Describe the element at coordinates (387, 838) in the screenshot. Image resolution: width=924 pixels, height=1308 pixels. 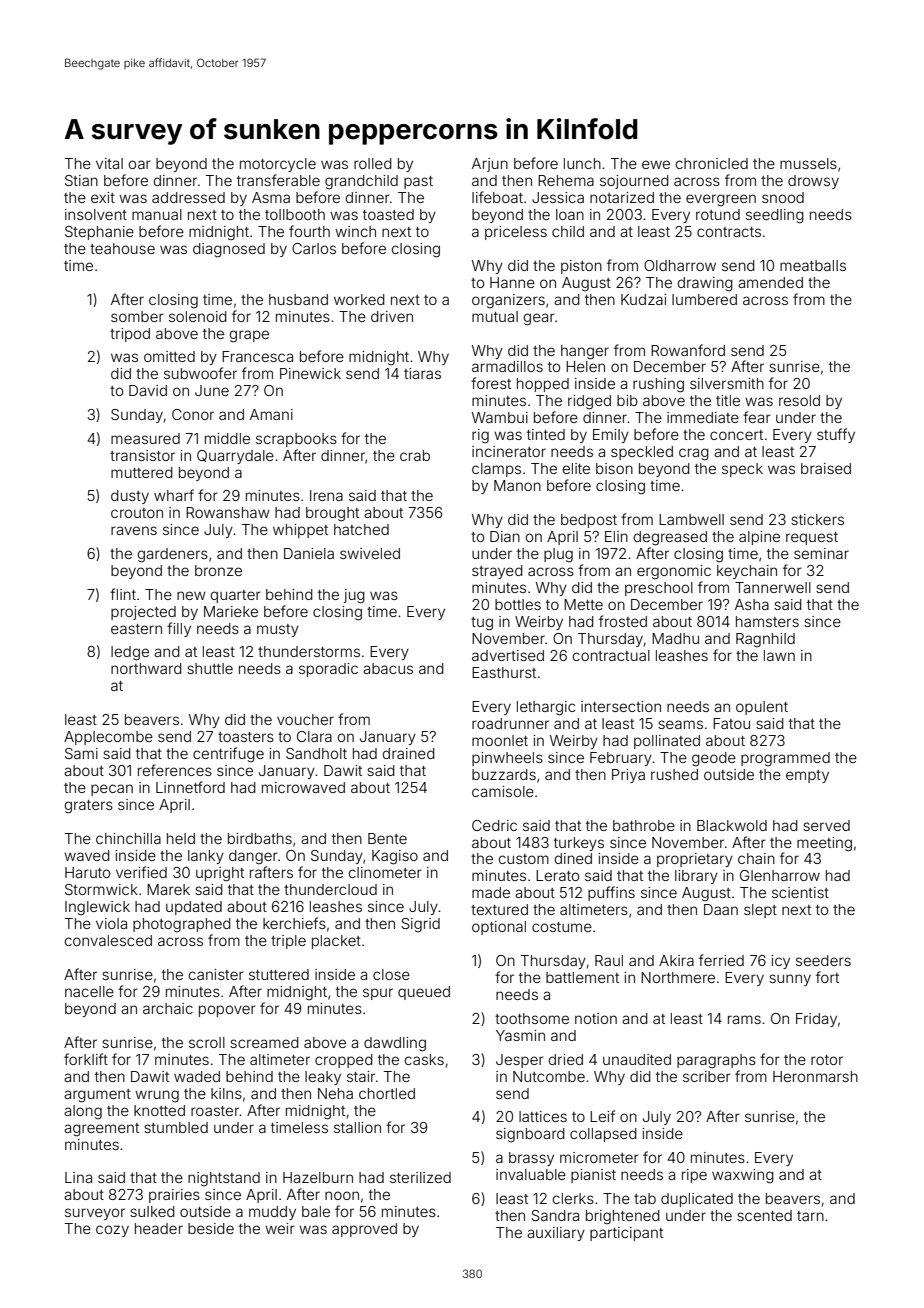
I see `Bente` at that location.
